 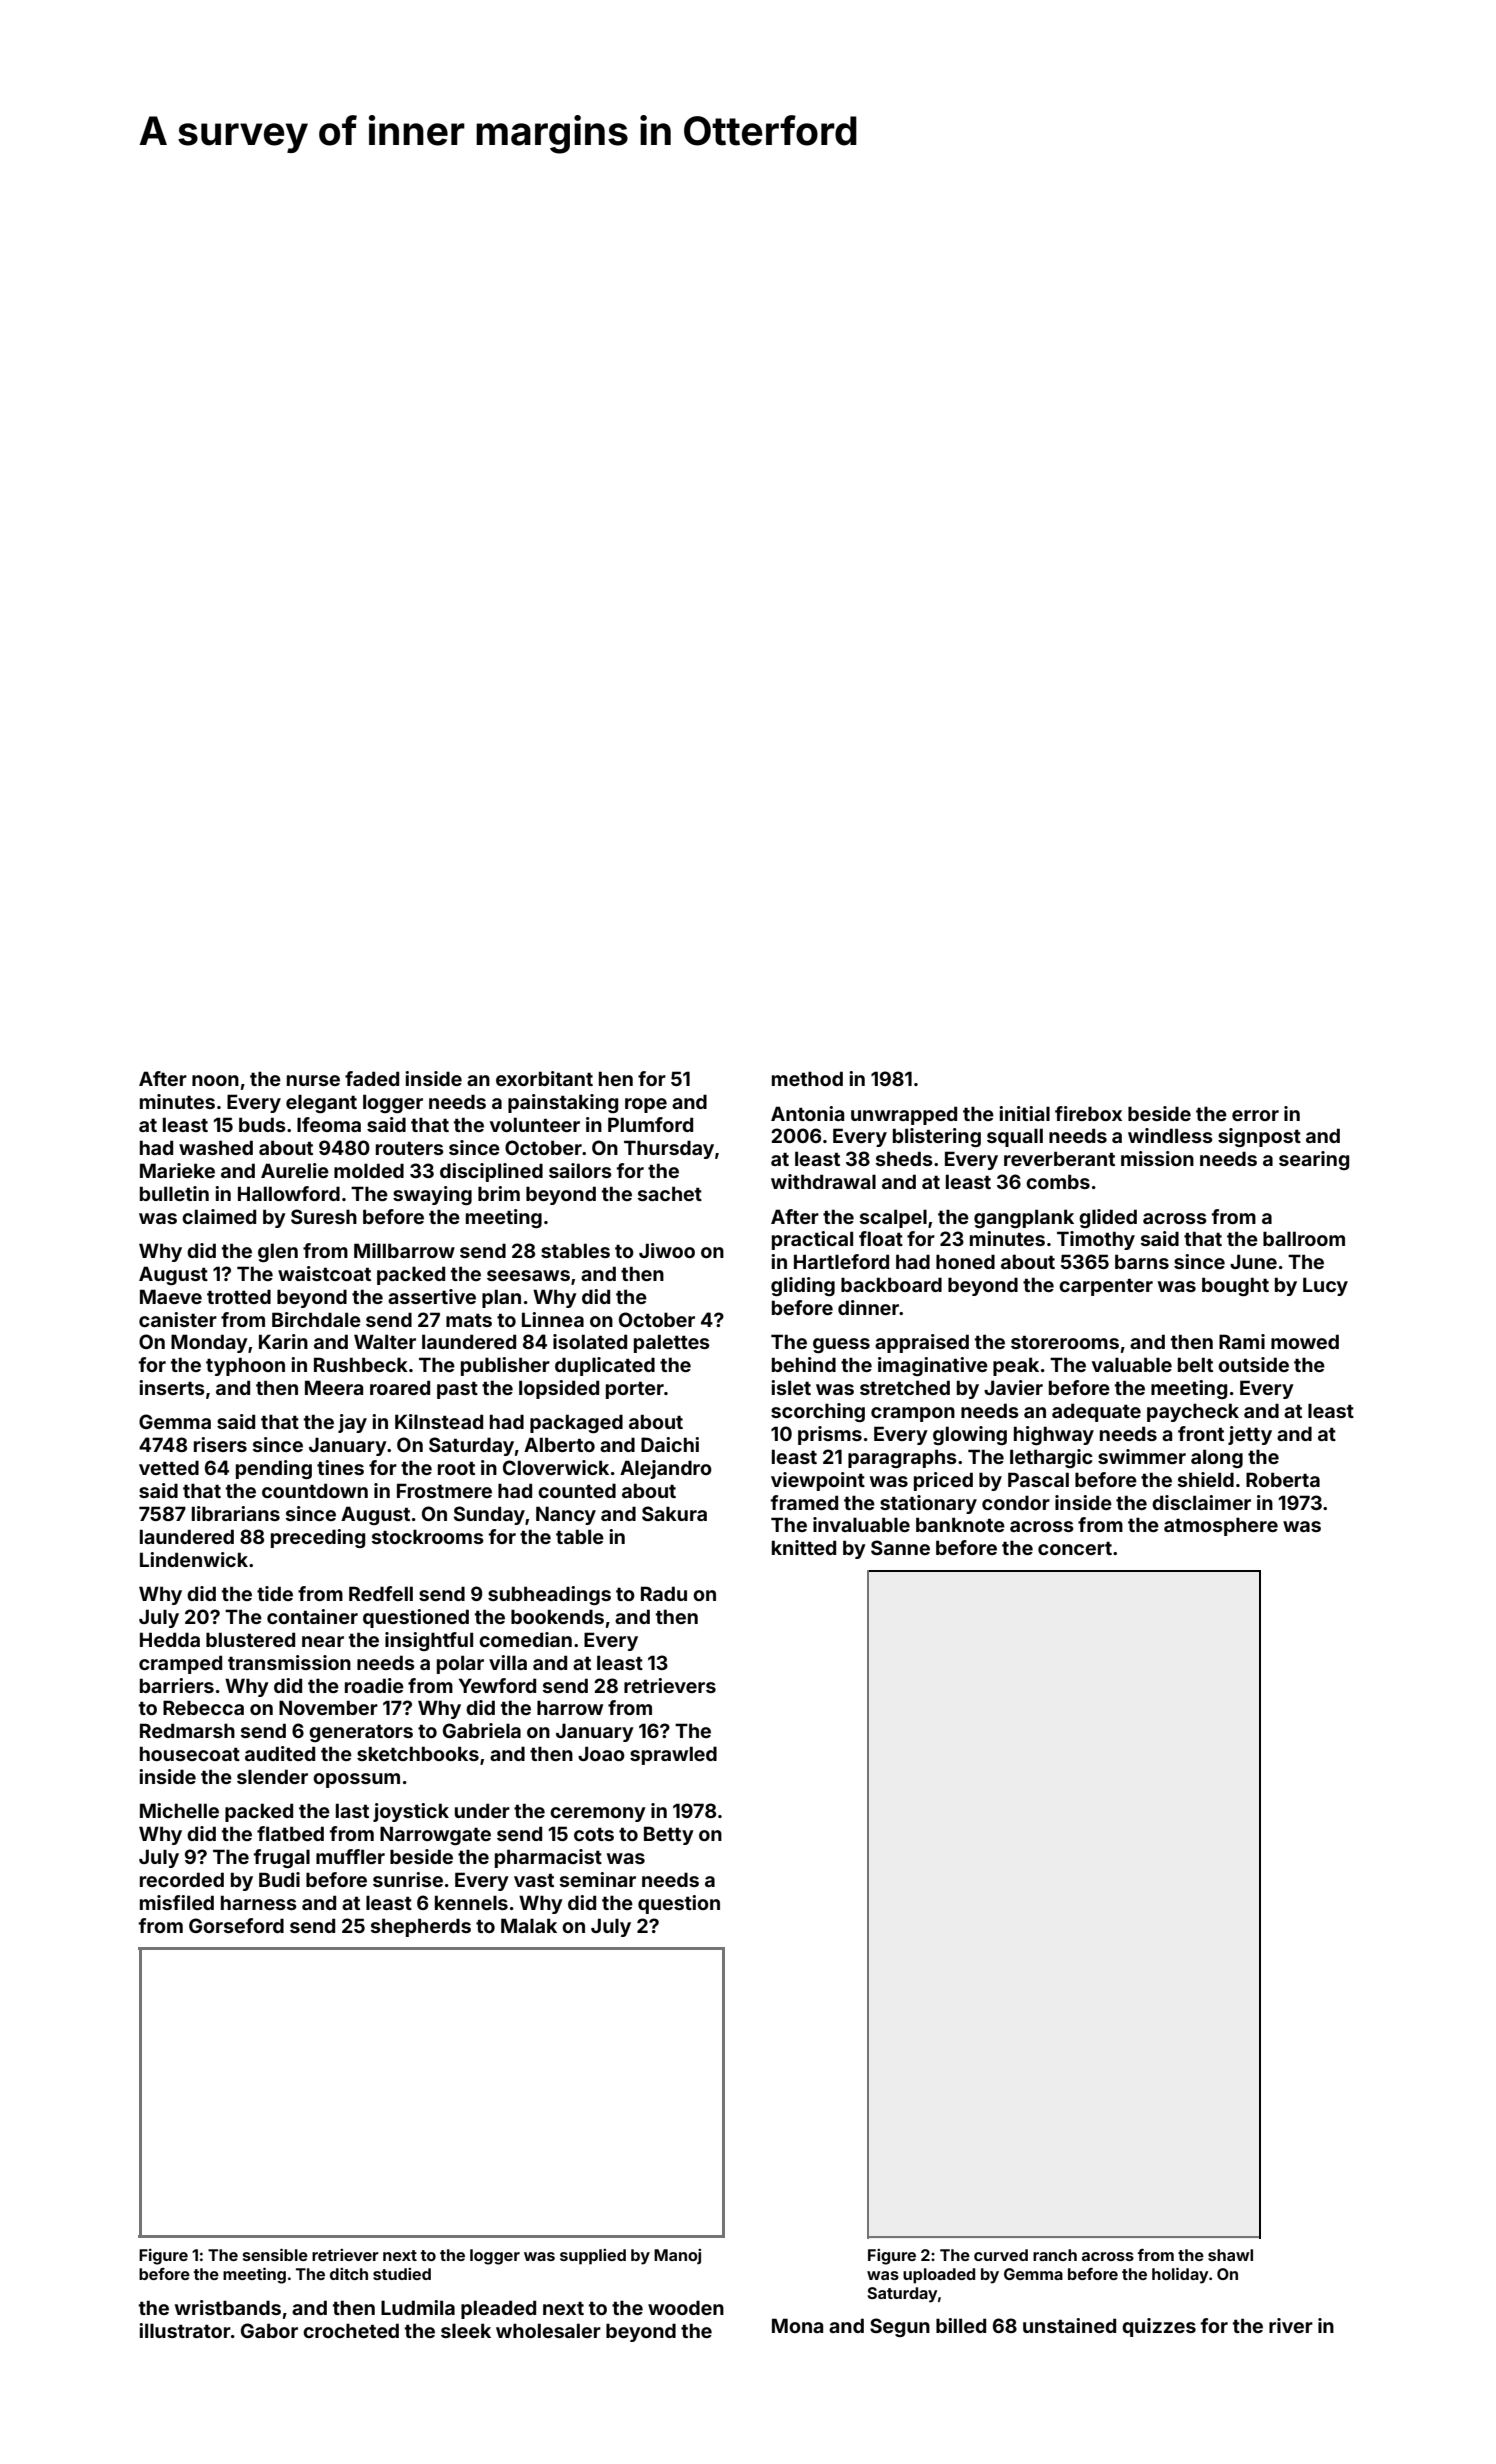 I want to click on trotted, so click(x=239, y=1296).
